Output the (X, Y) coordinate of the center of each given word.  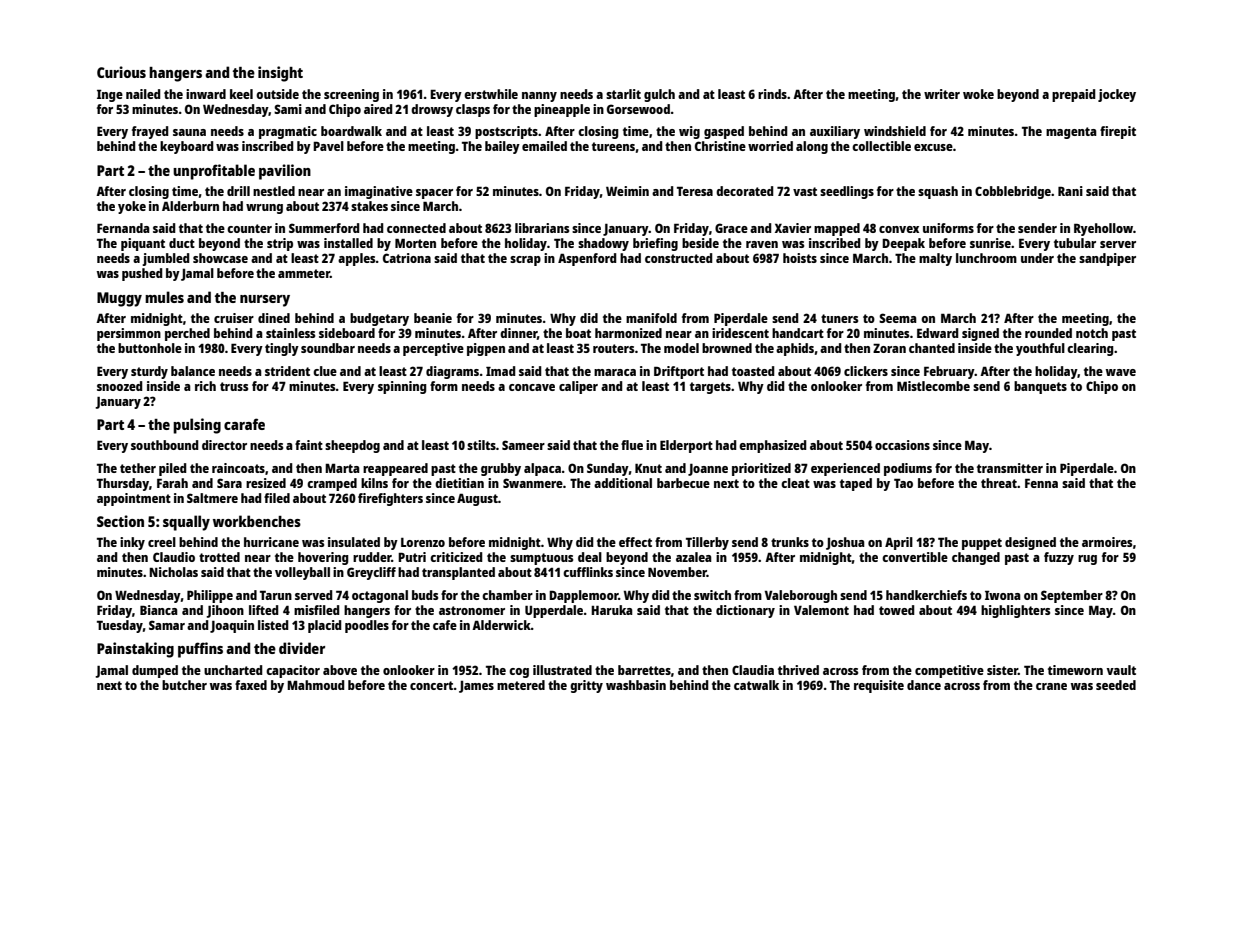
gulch (659, 95)
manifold (651, 318)
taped (856, 484)
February (949, 372)
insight (280, 74)
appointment (134, 499)
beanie (433, 318)
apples (357, 259)
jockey (1117, 95)
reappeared (395, 469)
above (340, 670)
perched (187, 334)
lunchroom (986, 258)
